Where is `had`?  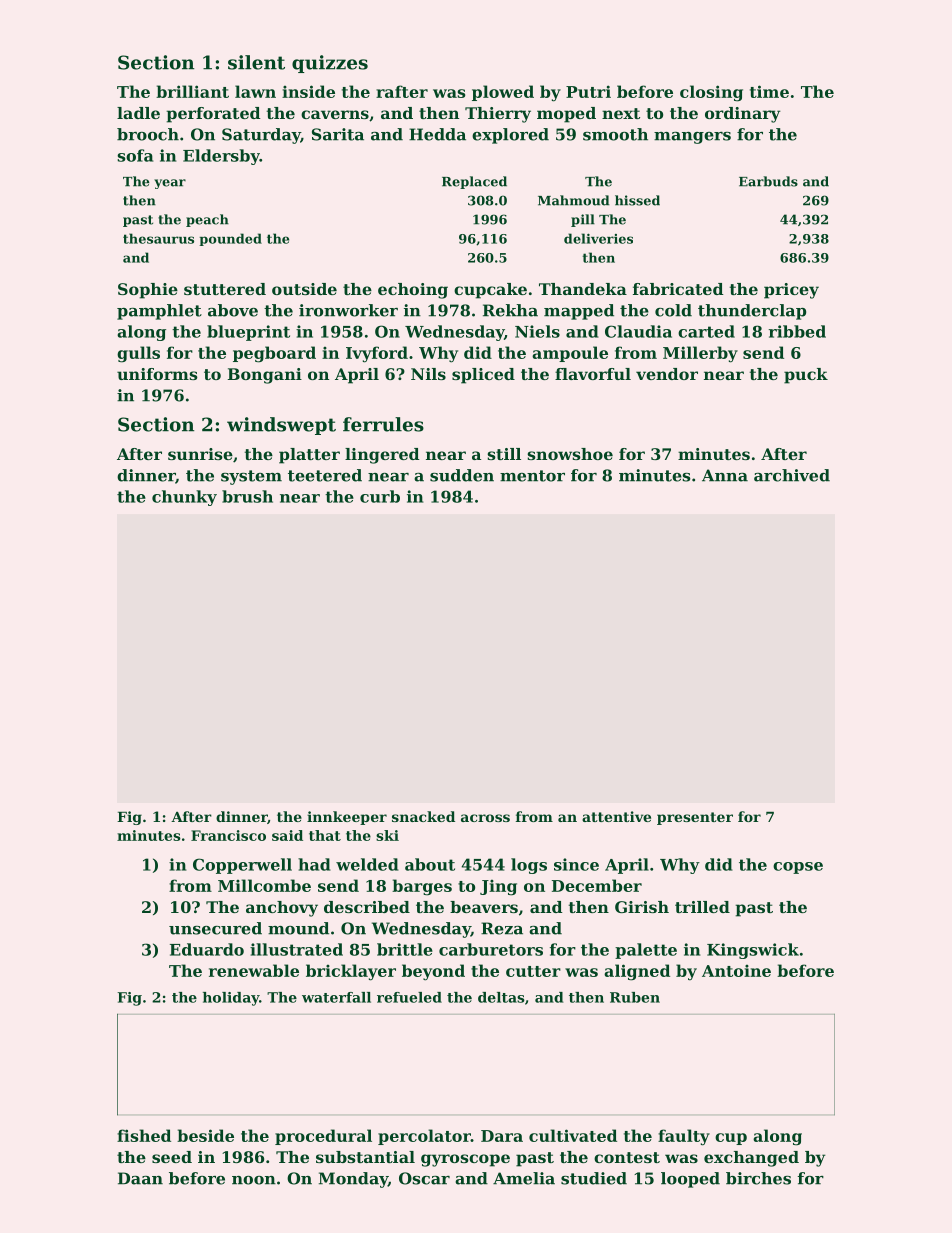
had is located at coordinates (314, 864).
